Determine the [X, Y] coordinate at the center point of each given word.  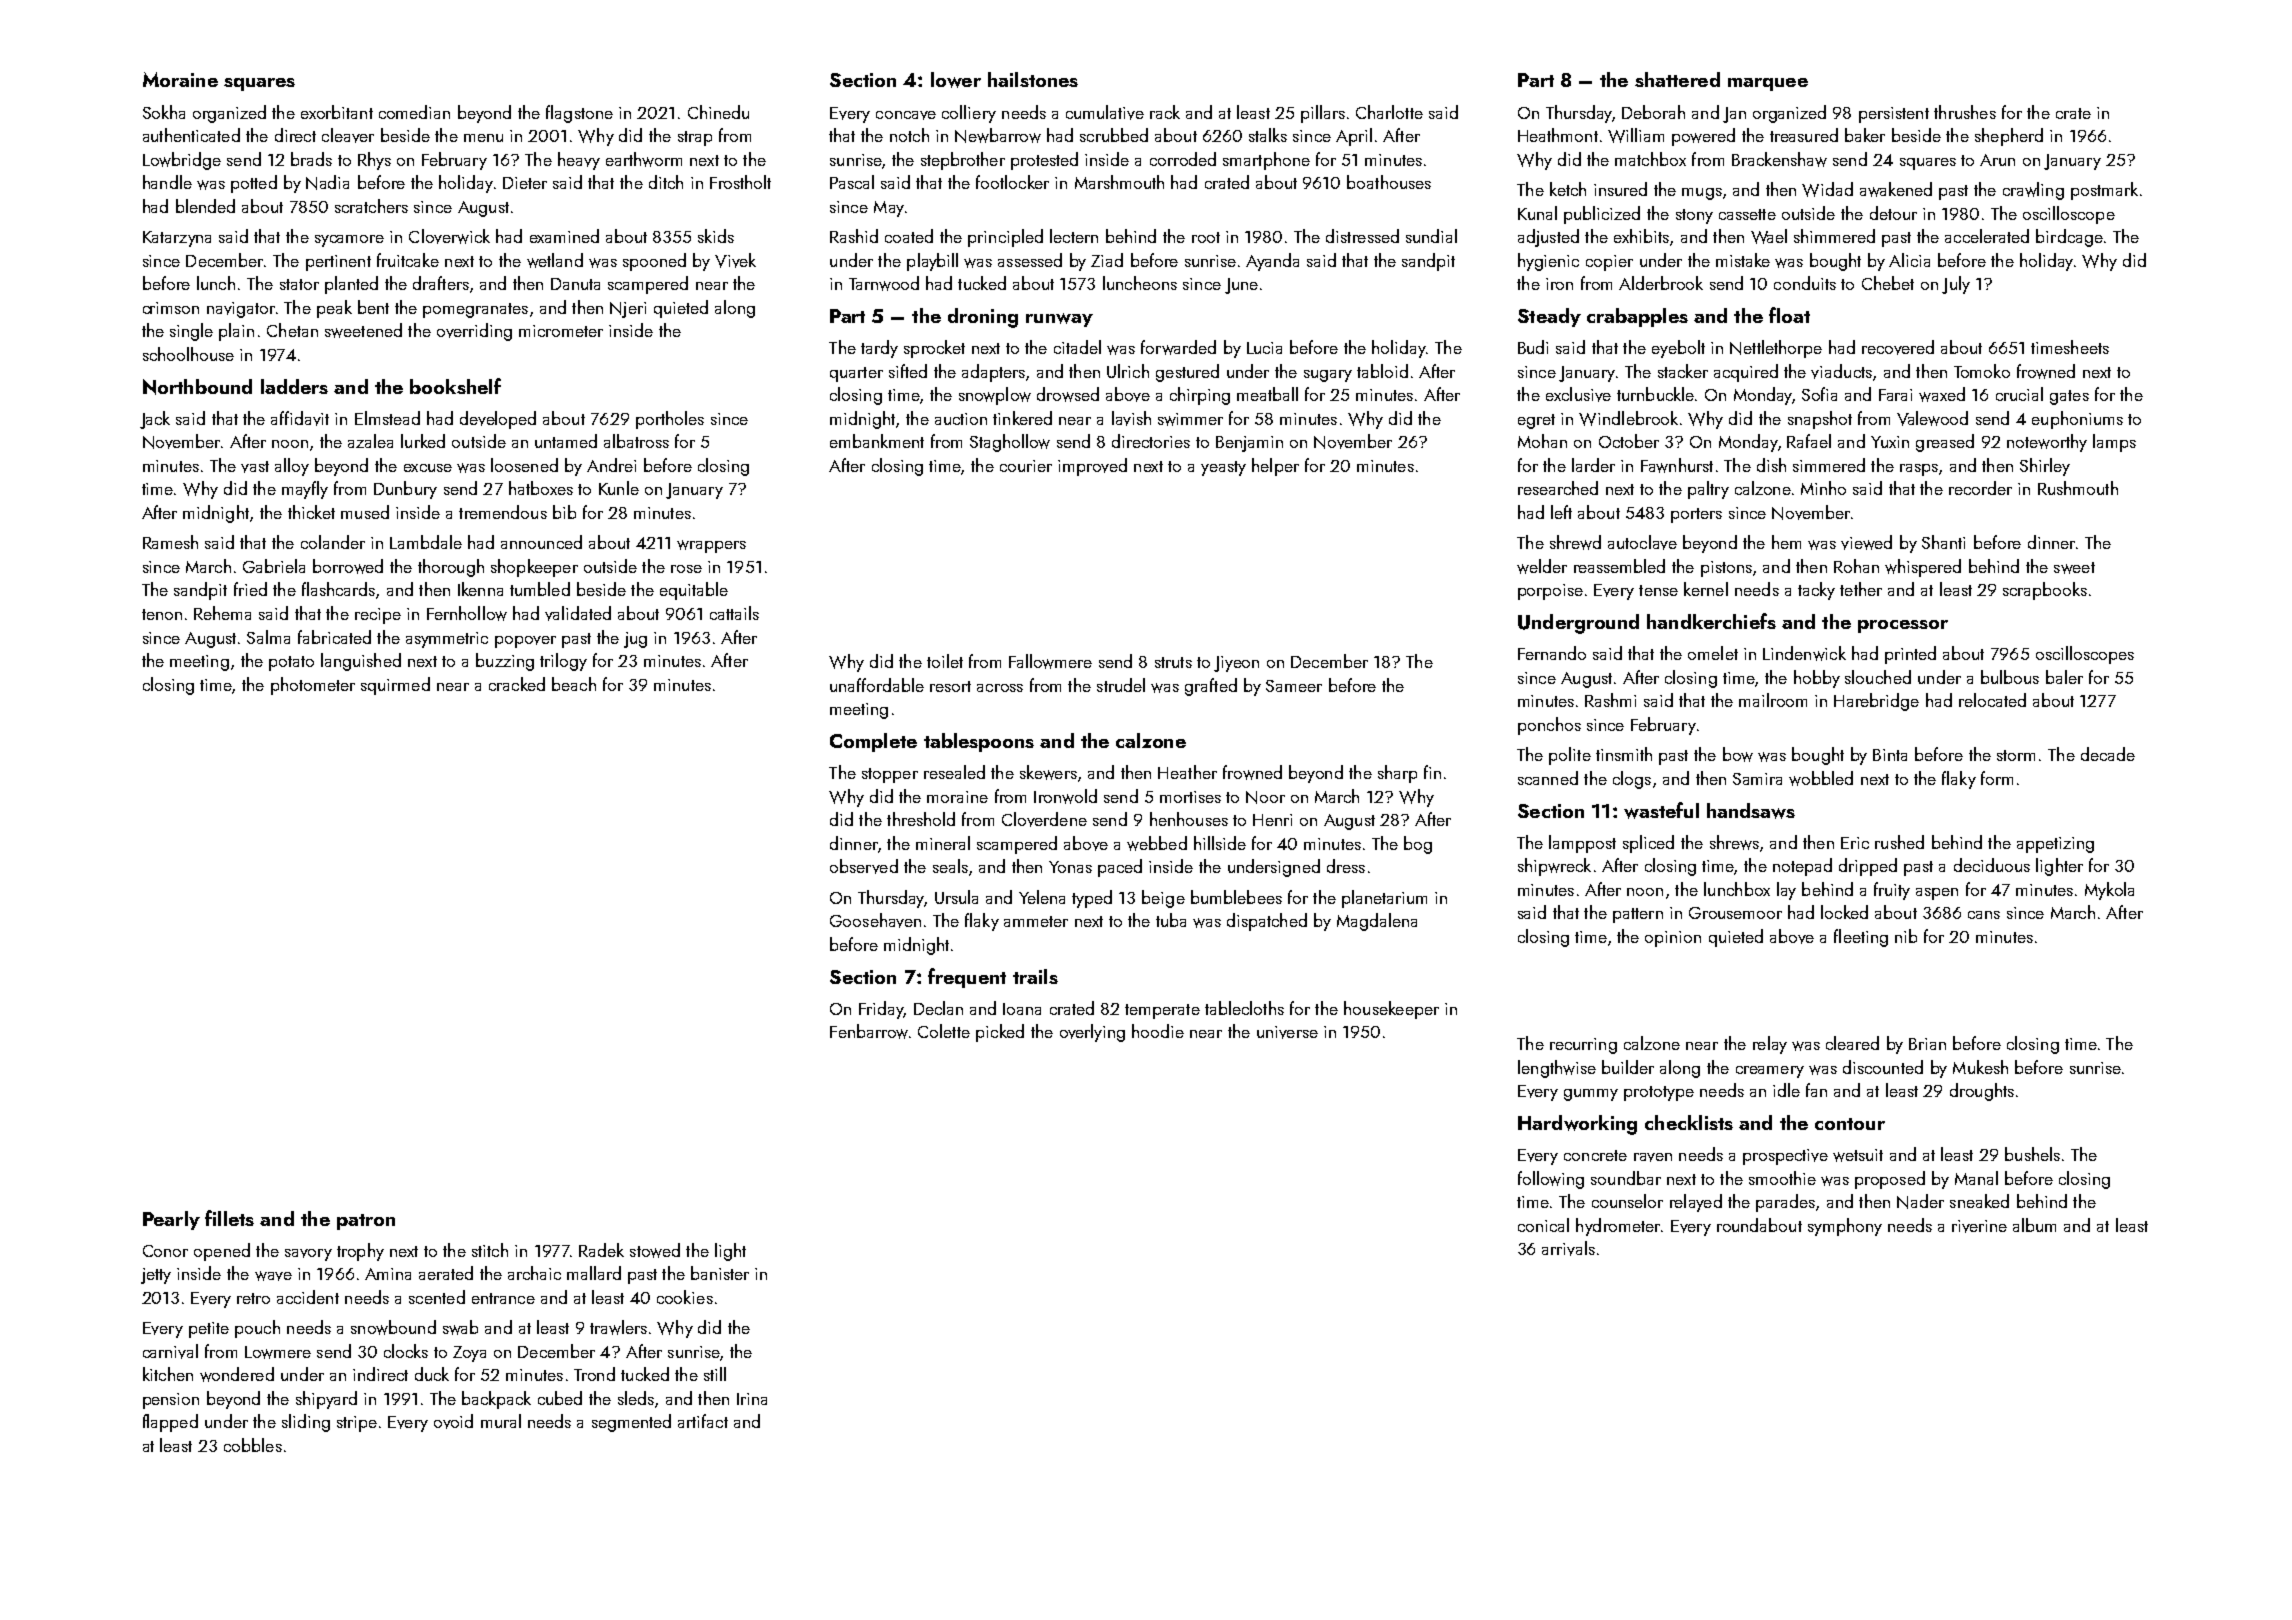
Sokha [164, 112]
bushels [2032, 1154]
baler [2064, 677]
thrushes [1965, 112]
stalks [1268, 135]
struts [1173, 662]
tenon [162, 614]
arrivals [1568, 1248]
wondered [237, 1374]
